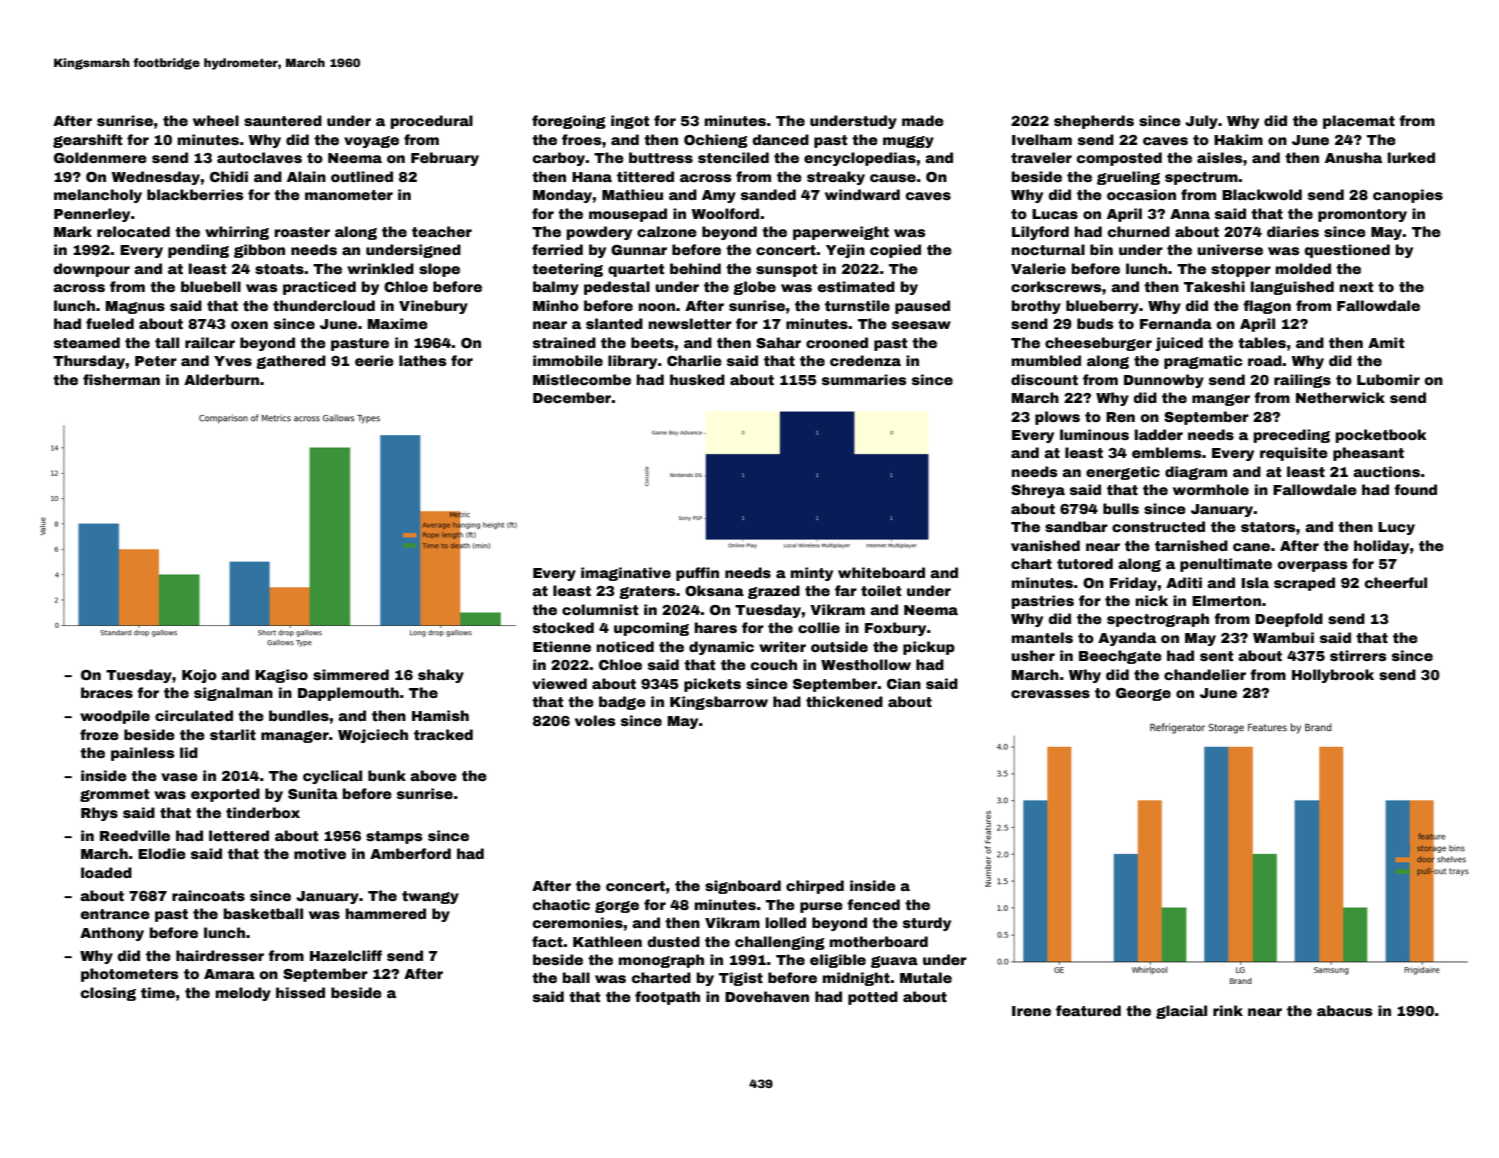 The image size is (1499, 1158). Describe the element at coordinates (1415, 489) in the screenshot. I see `found` at that location.
